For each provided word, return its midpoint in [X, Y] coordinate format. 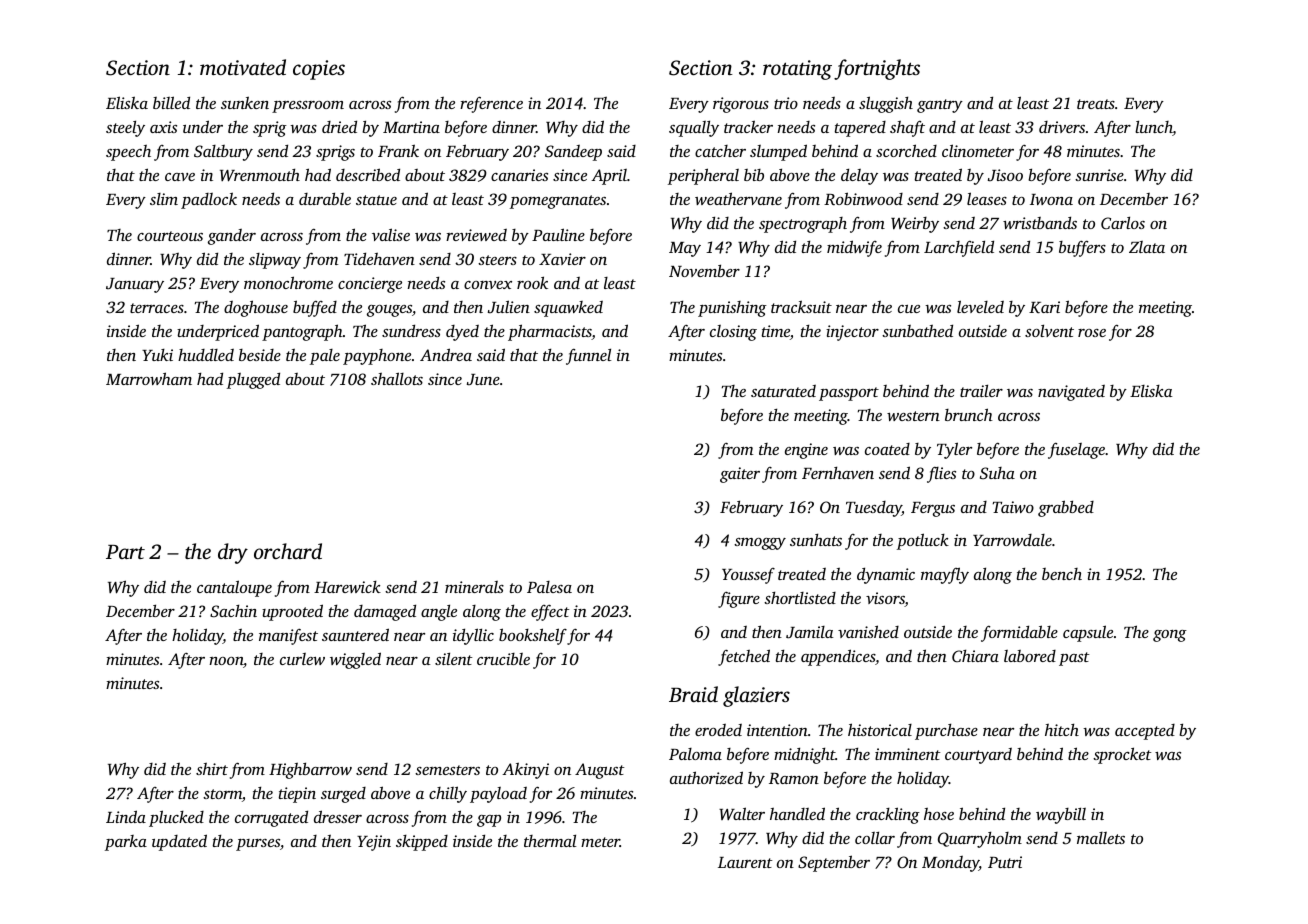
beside [260, 355]
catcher [720, 151]
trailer [981, 390]
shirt [212, 769]
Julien [509, 307]
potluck [923, 541]
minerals [474, 587]
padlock [209, 200]
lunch [1154, 128]
